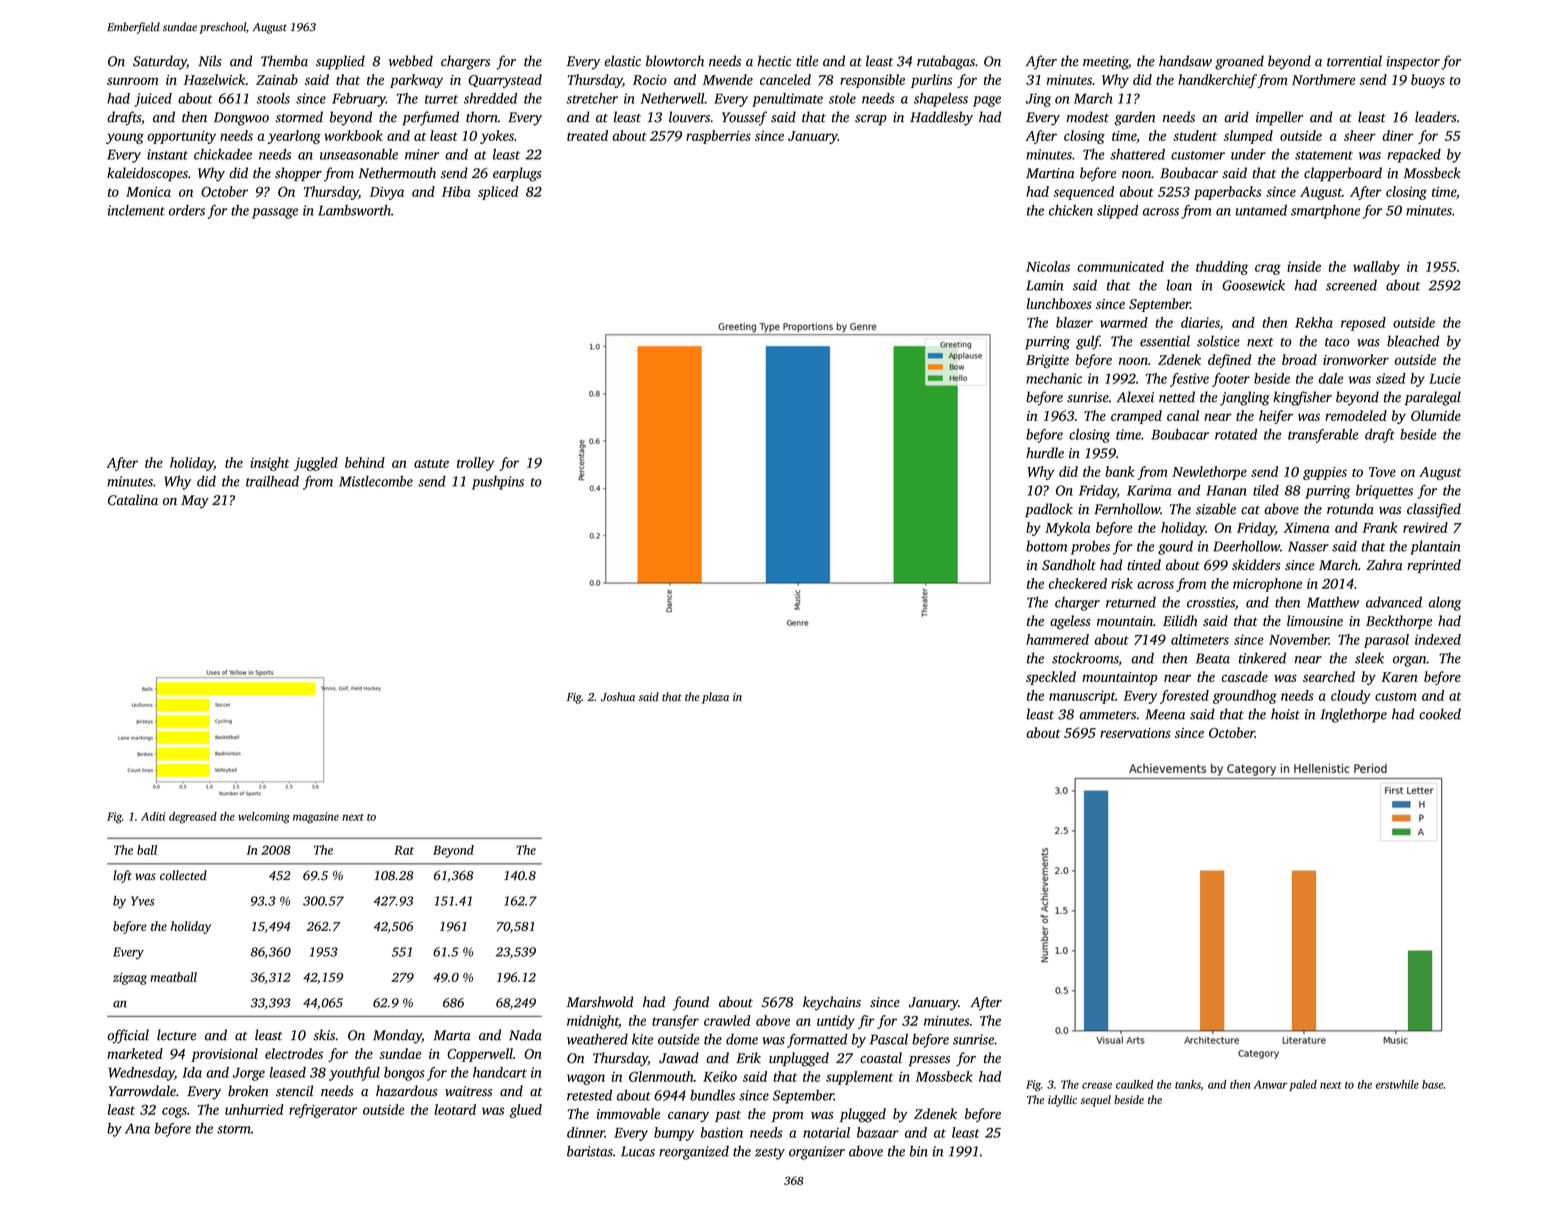 The image size is (1568, 1211). What do you see at coordinates (174, 1112) in the screenshot?
I see `cogs` at bounding box center [174, 1112].
